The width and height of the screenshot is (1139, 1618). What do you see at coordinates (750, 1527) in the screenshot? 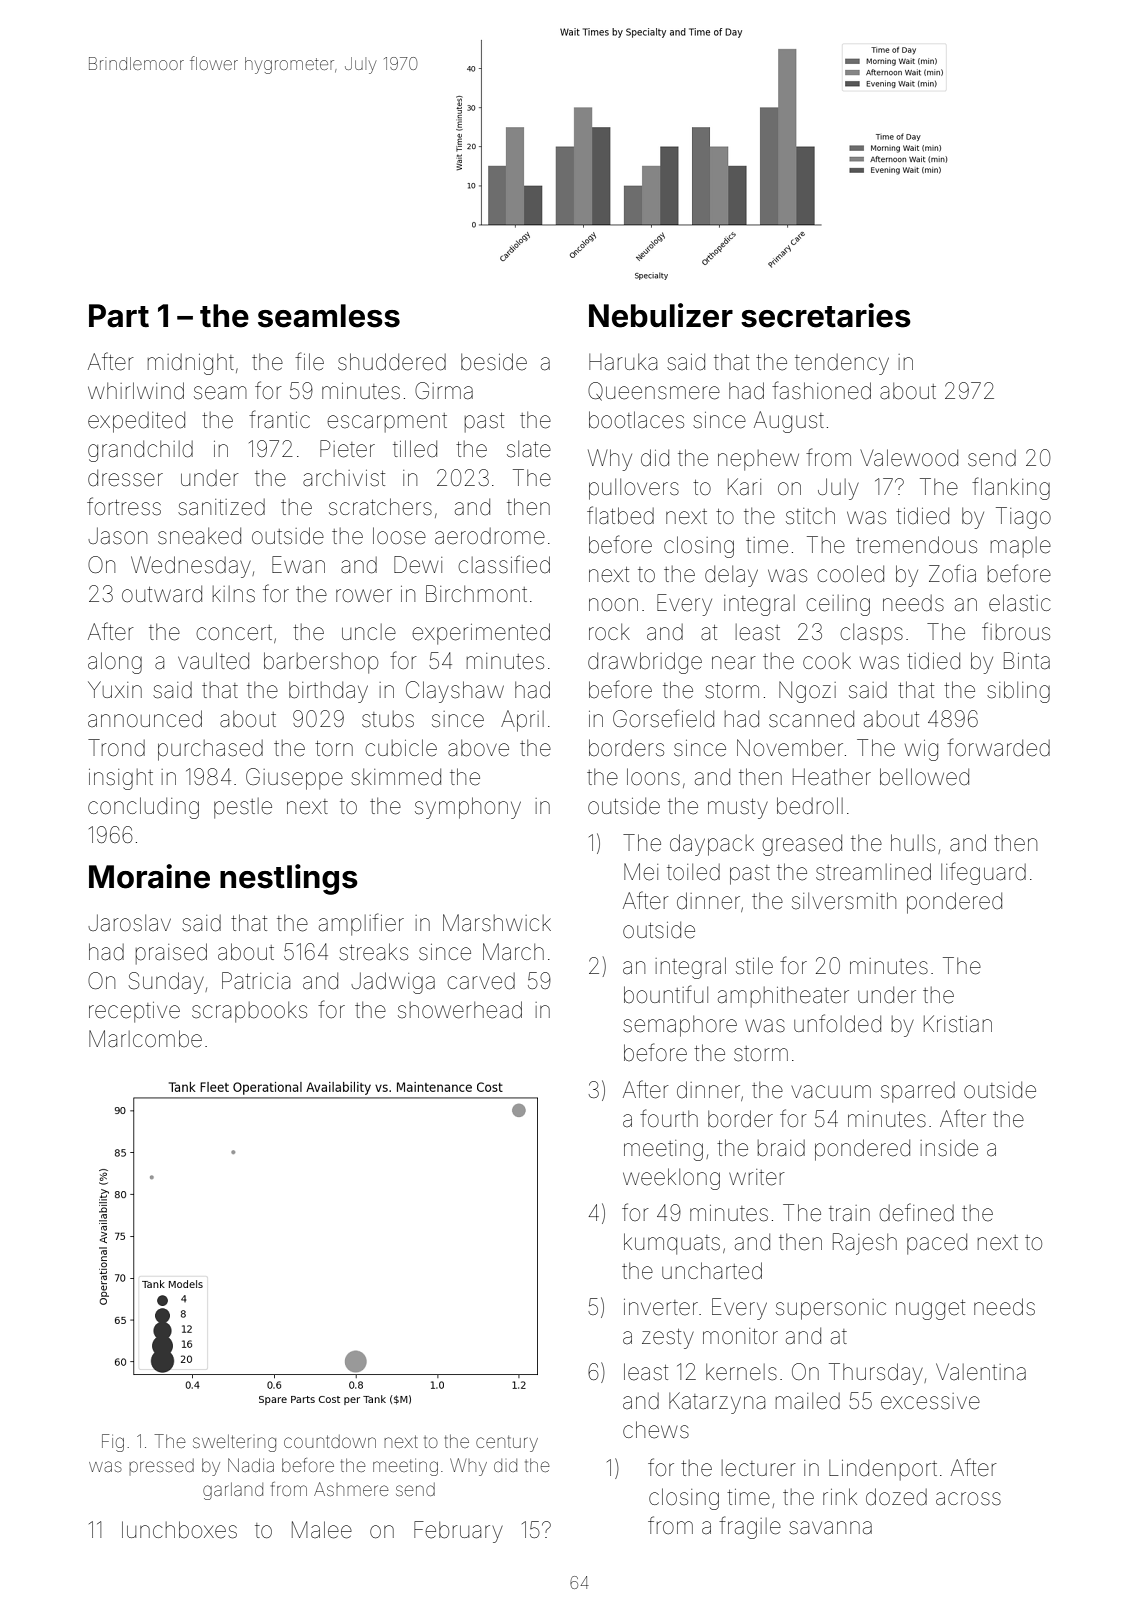
I see `fragile` at bounding box center [750, 1527].
